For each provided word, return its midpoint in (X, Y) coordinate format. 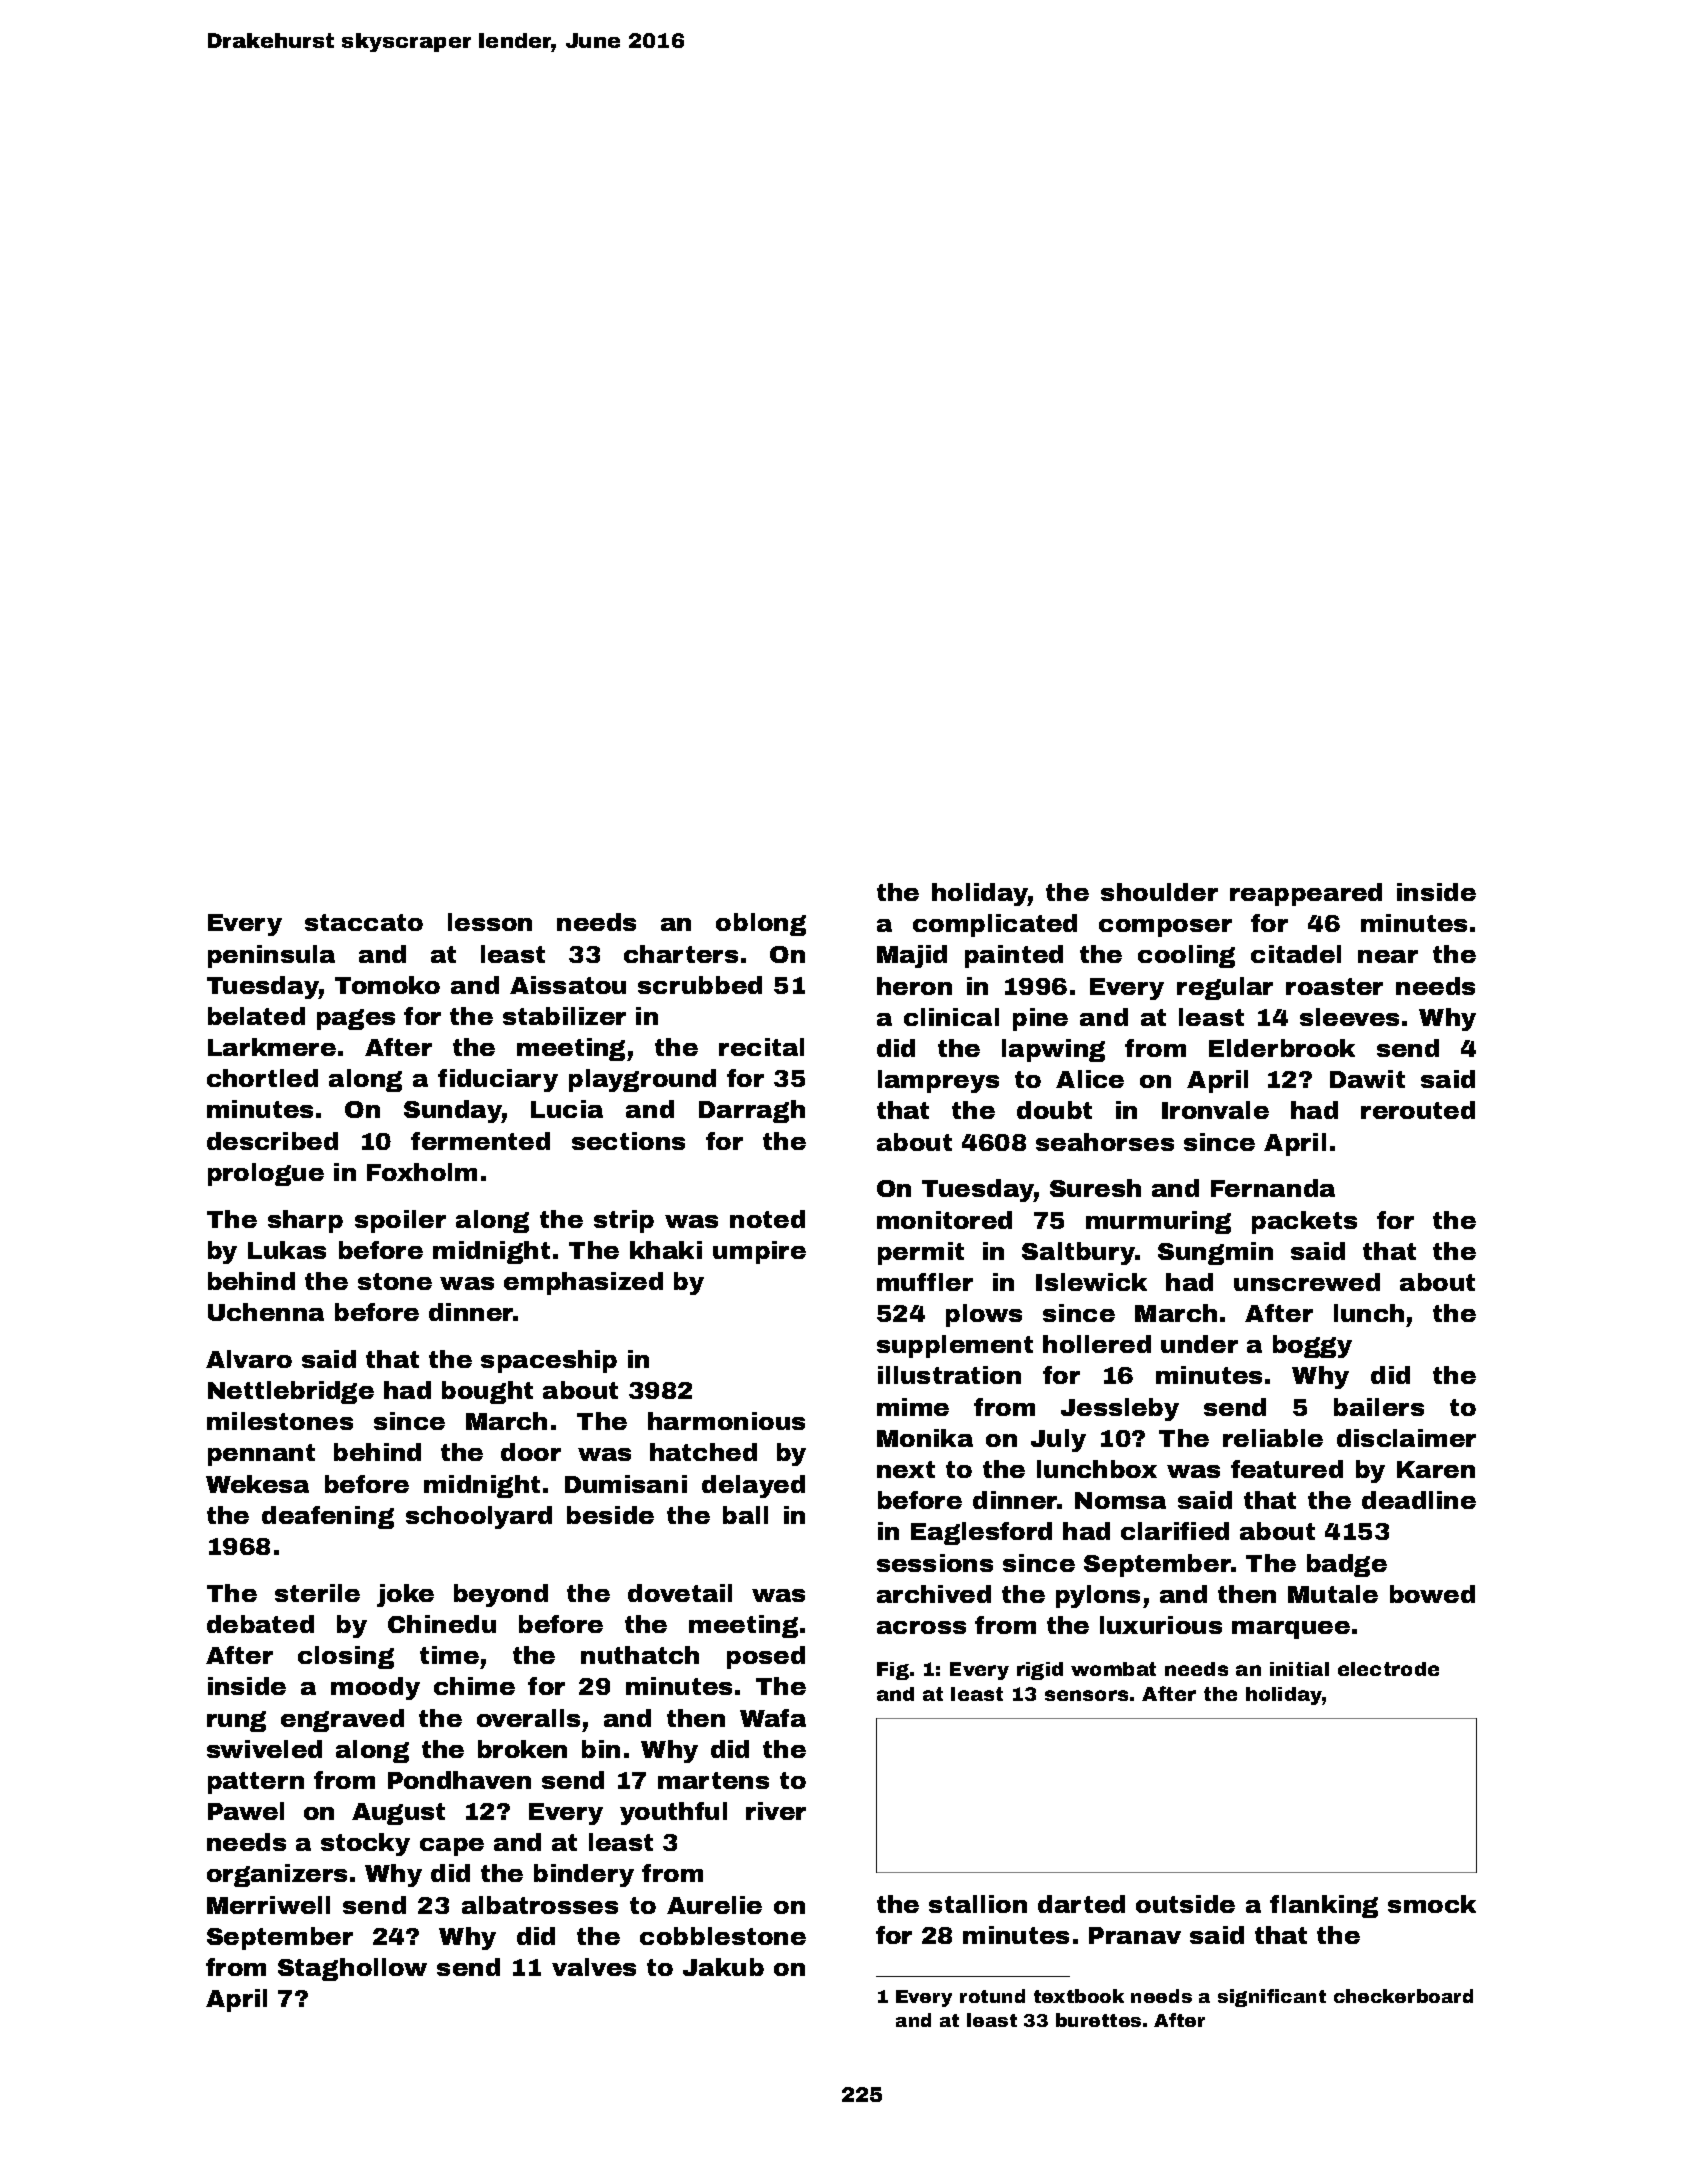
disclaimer (1406, 1438)
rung (236, 1721)
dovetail (680, 1593)
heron (914, 986)
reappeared (1306, 894)
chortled (262, 1078)
